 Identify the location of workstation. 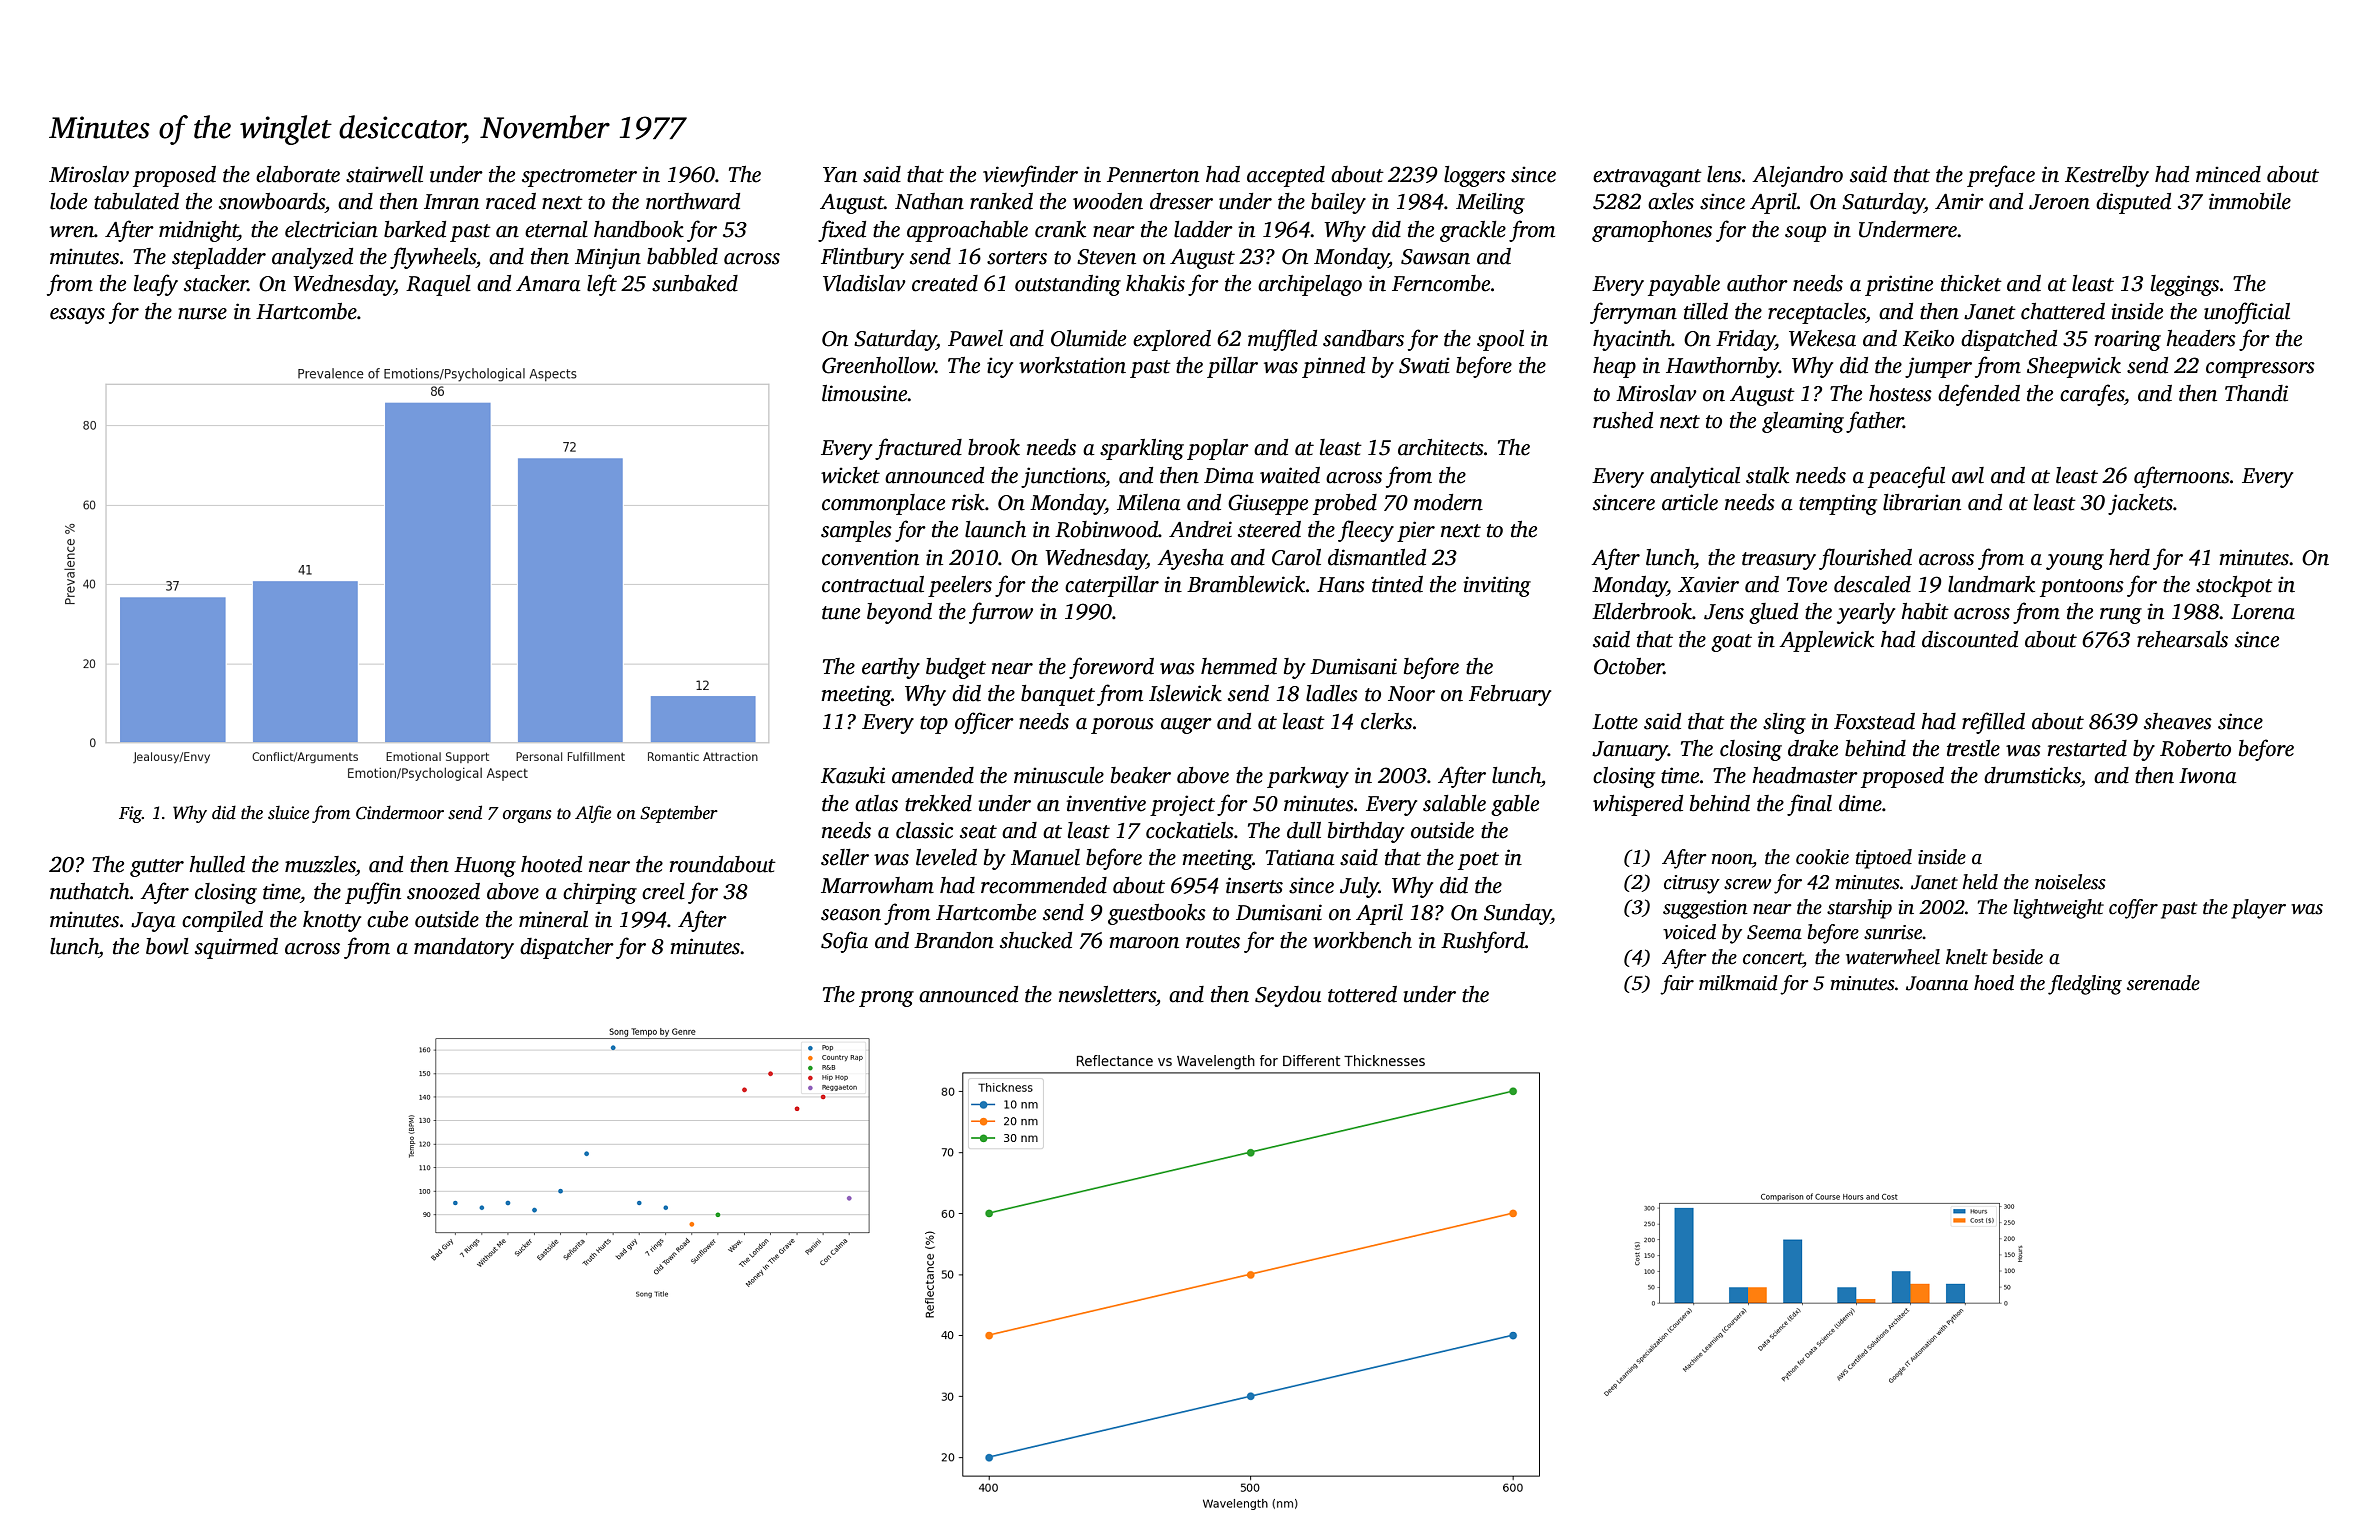
(1072, 365).
